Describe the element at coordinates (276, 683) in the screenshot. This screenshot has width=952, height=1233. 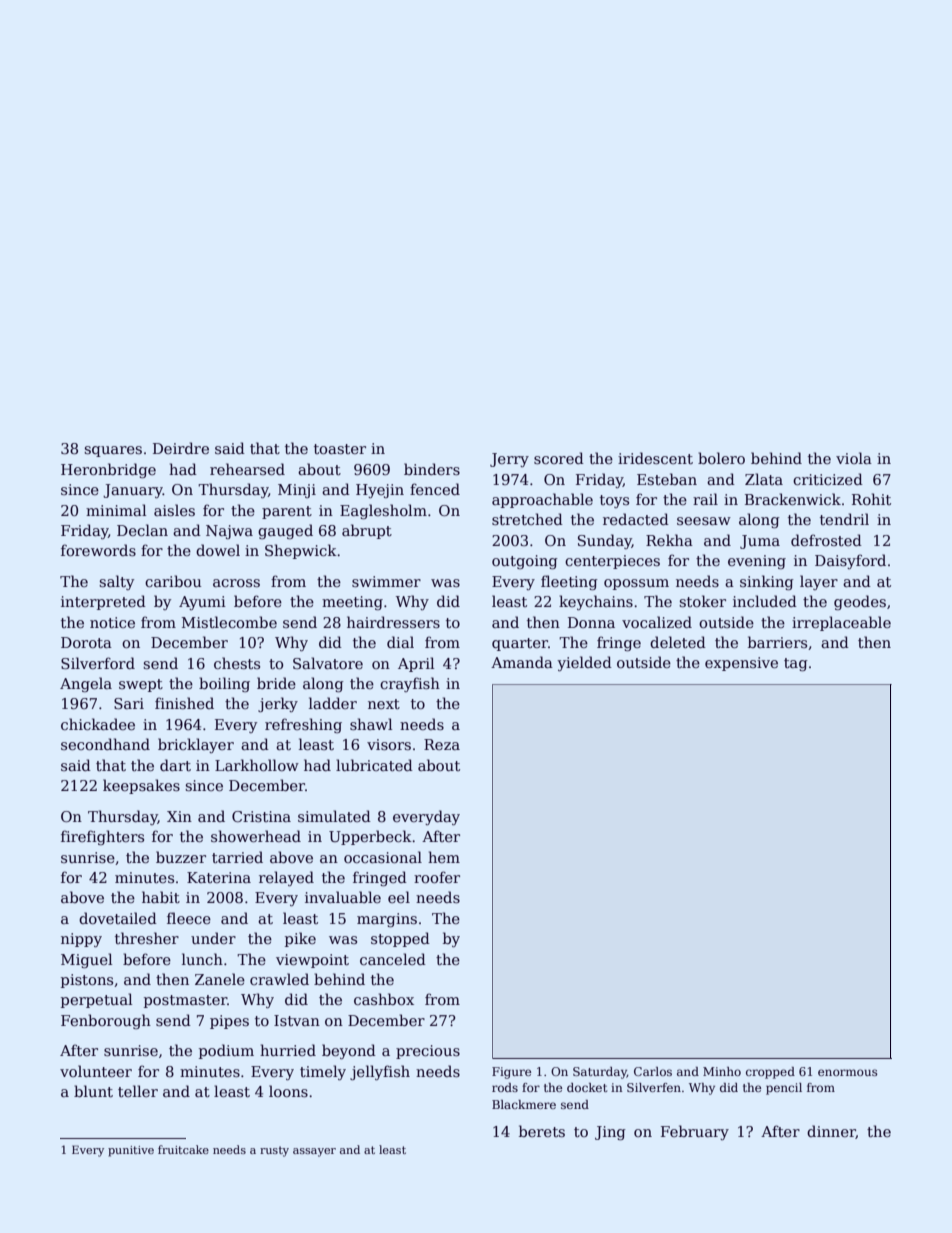
I see `bride` at that location.
